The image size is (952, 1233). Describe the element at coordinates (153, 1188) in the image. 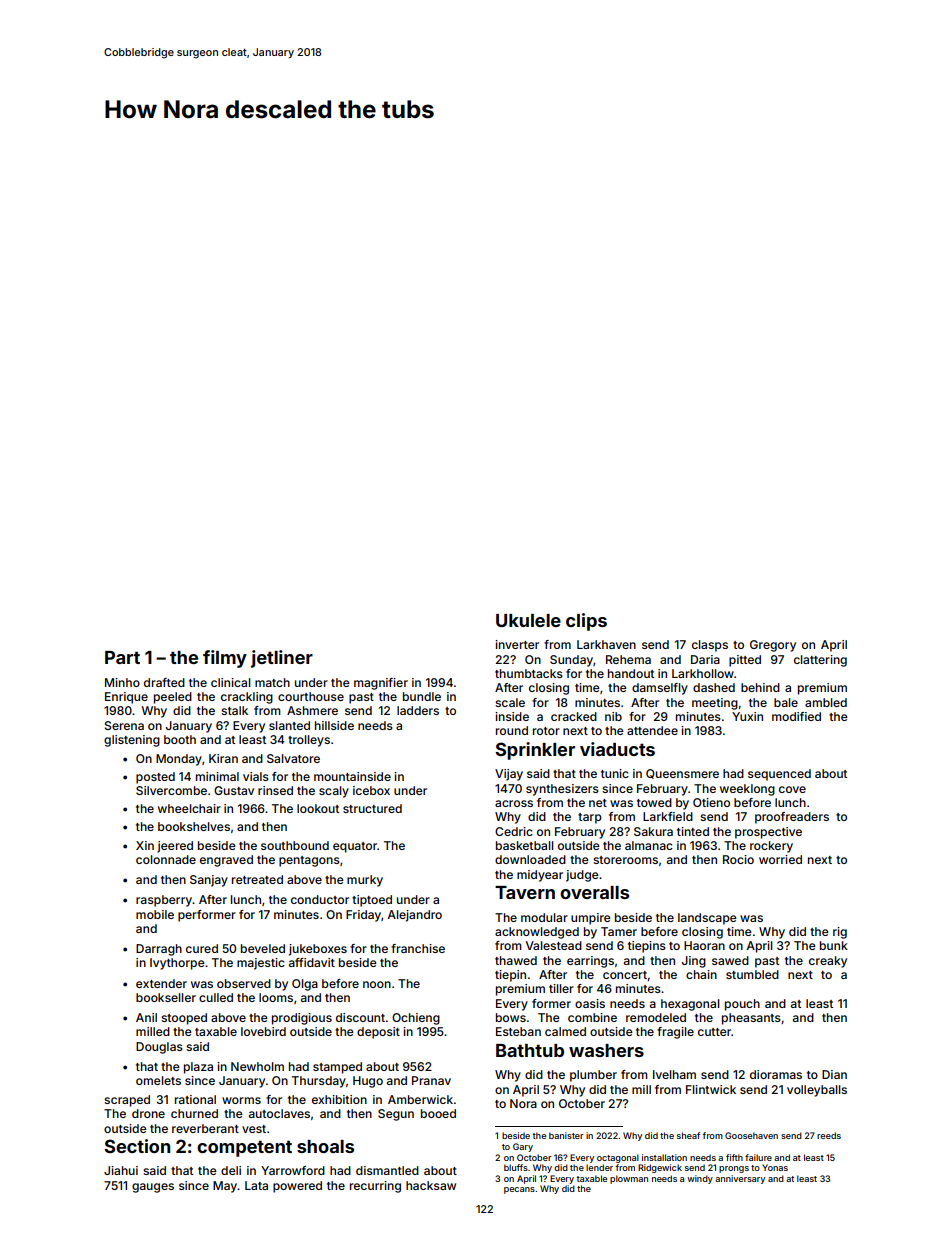

I see `gauges` at that location.
